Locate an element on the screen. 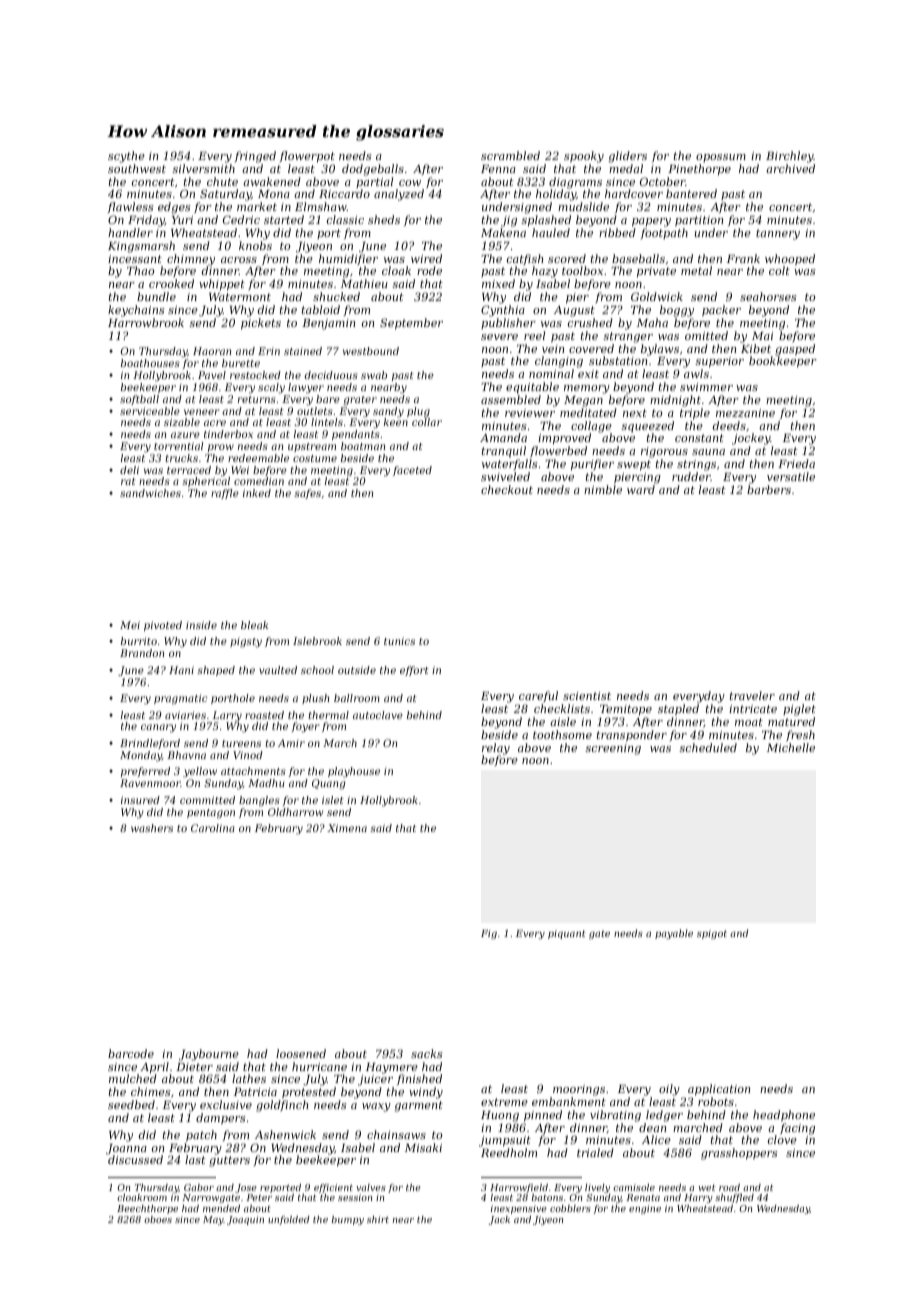  barbers is located at coordinates (769, 489).
